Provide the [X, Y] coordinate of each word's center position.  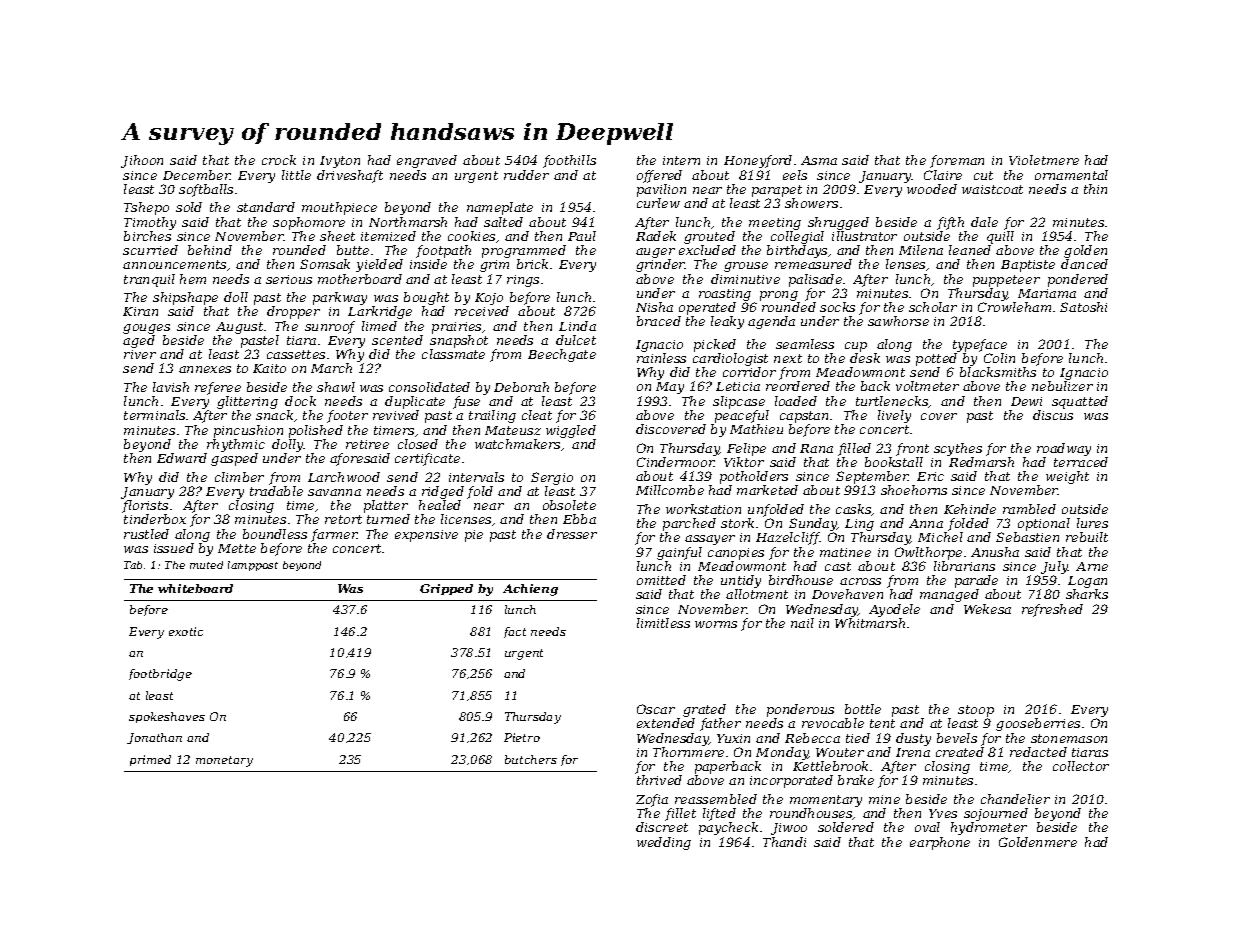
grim [494, 266]
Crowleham [1014, 307]
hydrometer [989, 828]
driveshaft [350, 176]
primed [150, 760]
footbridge [160, 675]
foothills [569, 161]
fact [515, 632]
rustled [146, 534]
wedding [664, 843]
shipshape [185, 298]
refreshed [1052, 610]
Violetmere [1044, 160]
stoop [976, 711]
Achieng [530, 590]
